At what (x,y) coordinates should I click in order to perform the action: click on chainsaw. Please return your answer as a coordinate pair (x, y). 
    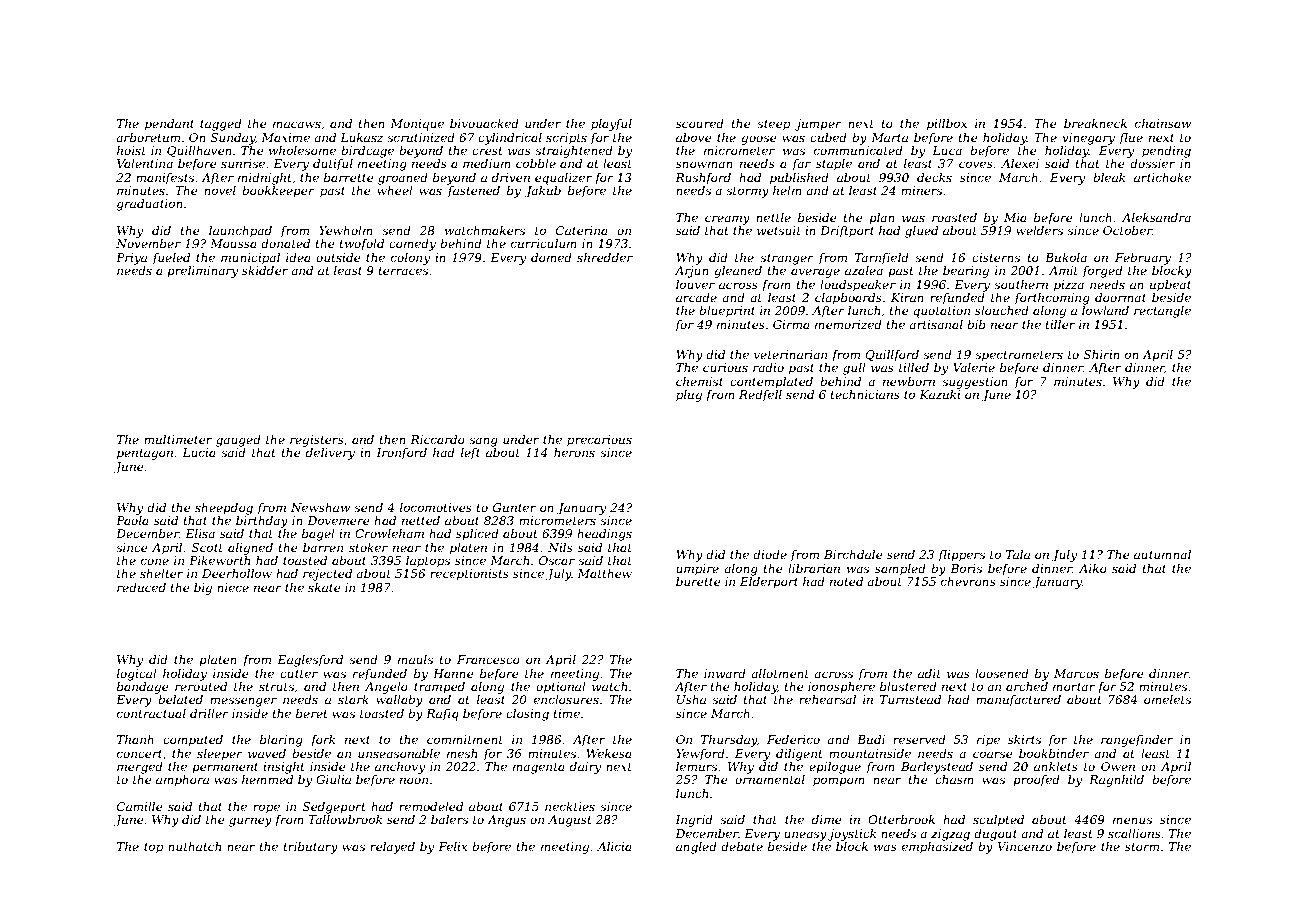
    Looking at the image, I should click on (1163, 123).
